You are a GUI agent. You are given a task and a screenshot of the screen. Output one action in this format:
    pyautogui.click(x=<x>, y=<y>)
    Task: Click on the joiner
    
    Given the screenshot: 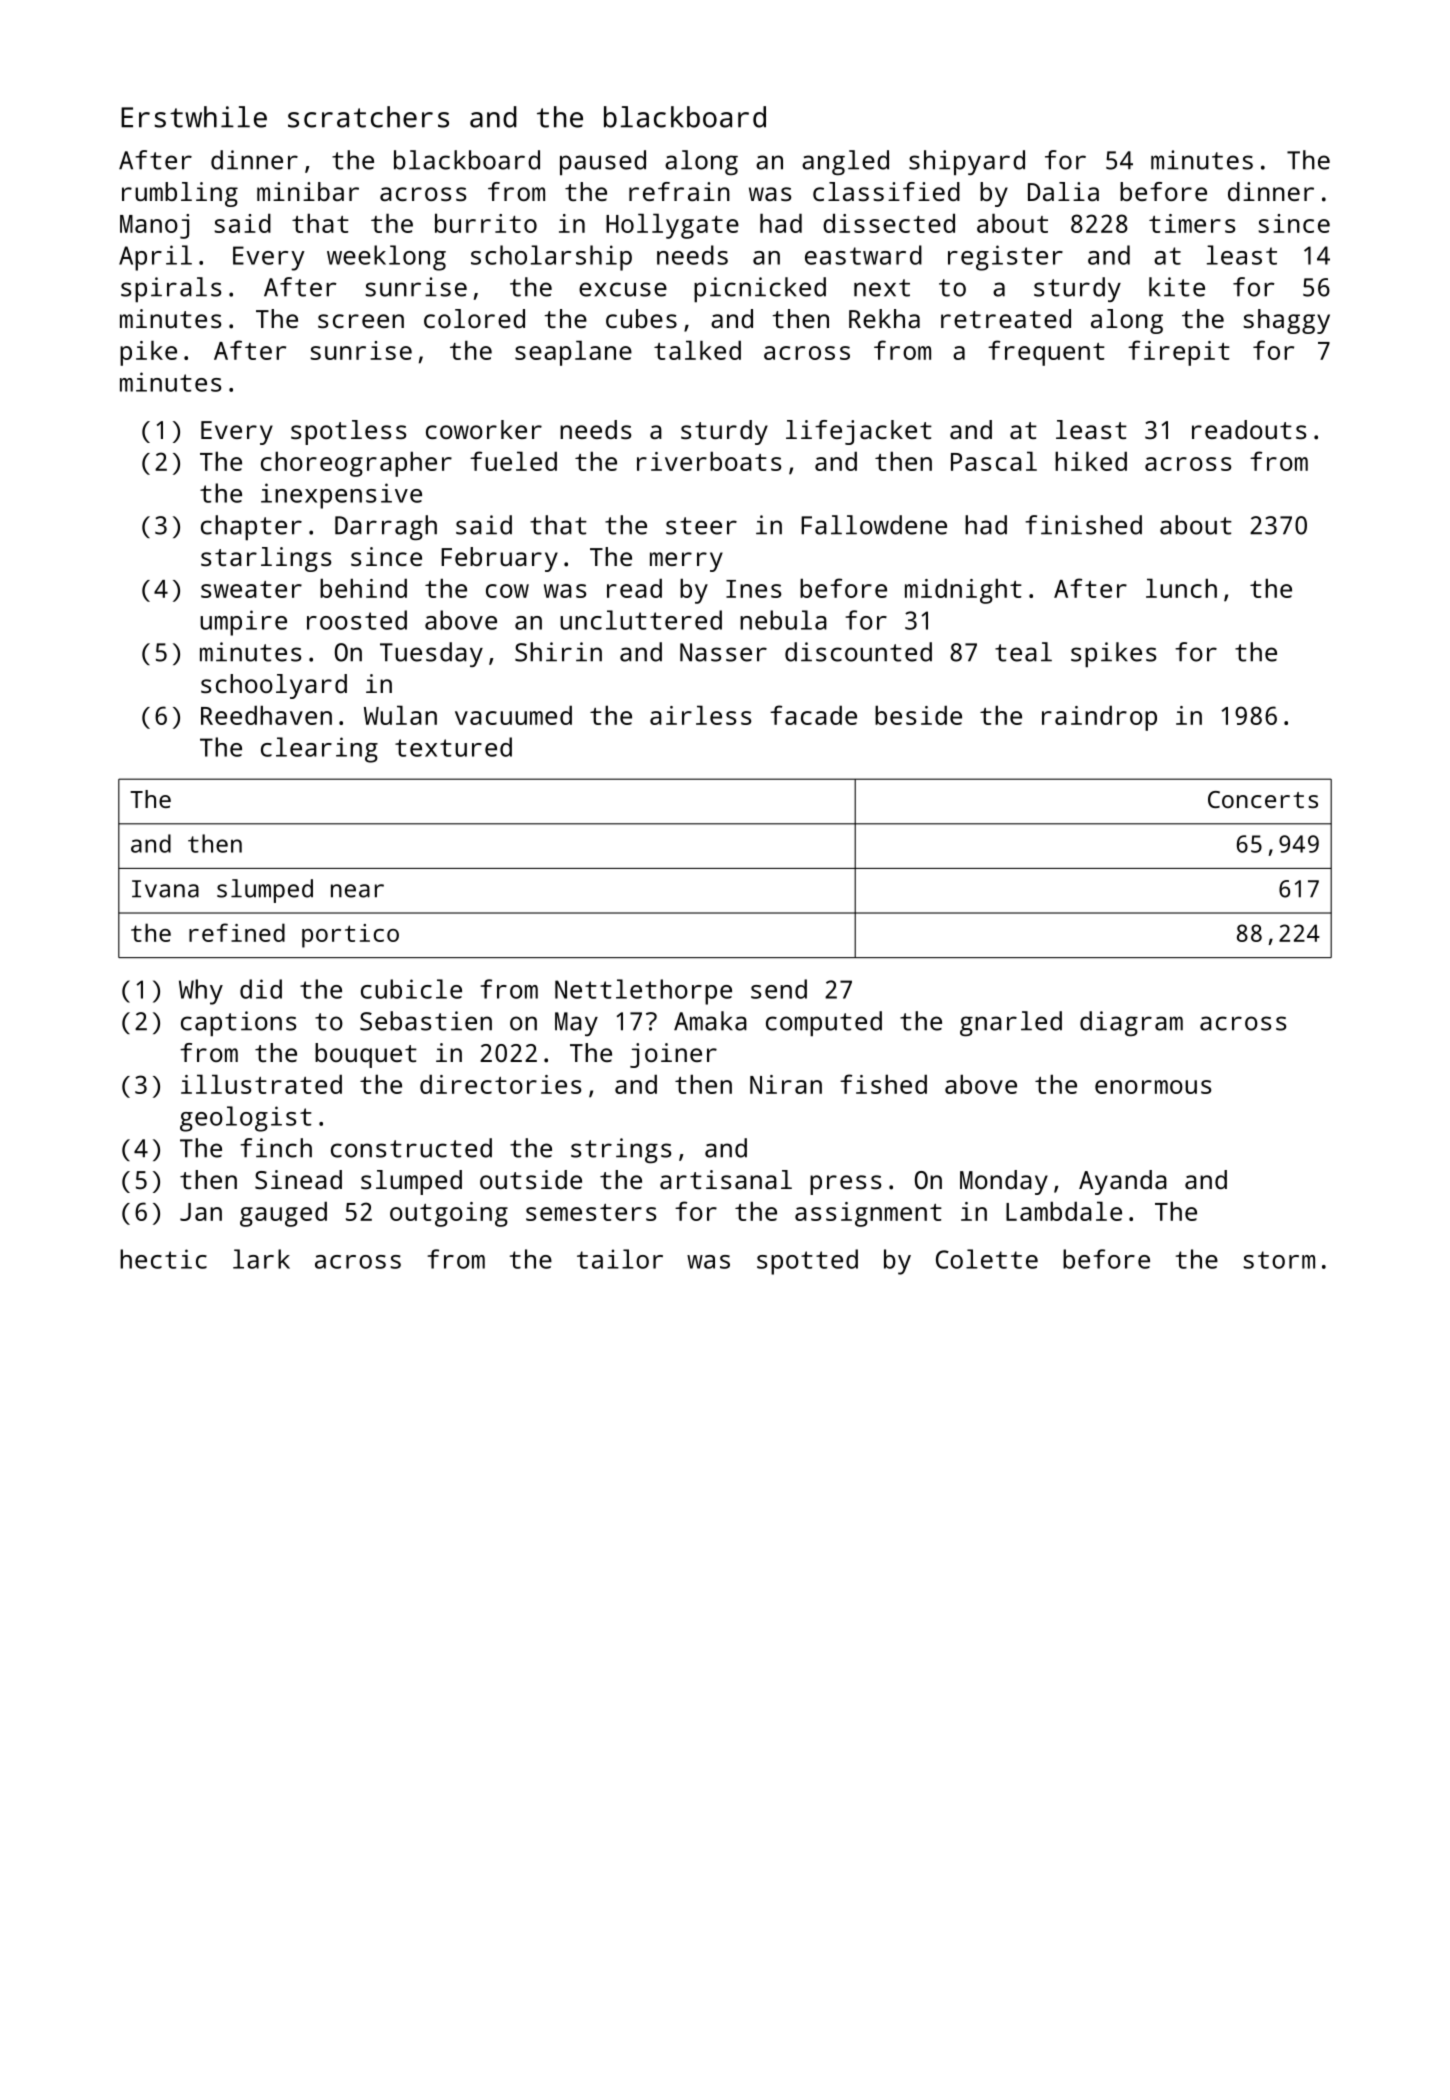 What is the action you would take?
    pyautogui.click(x=673, y=1055)
